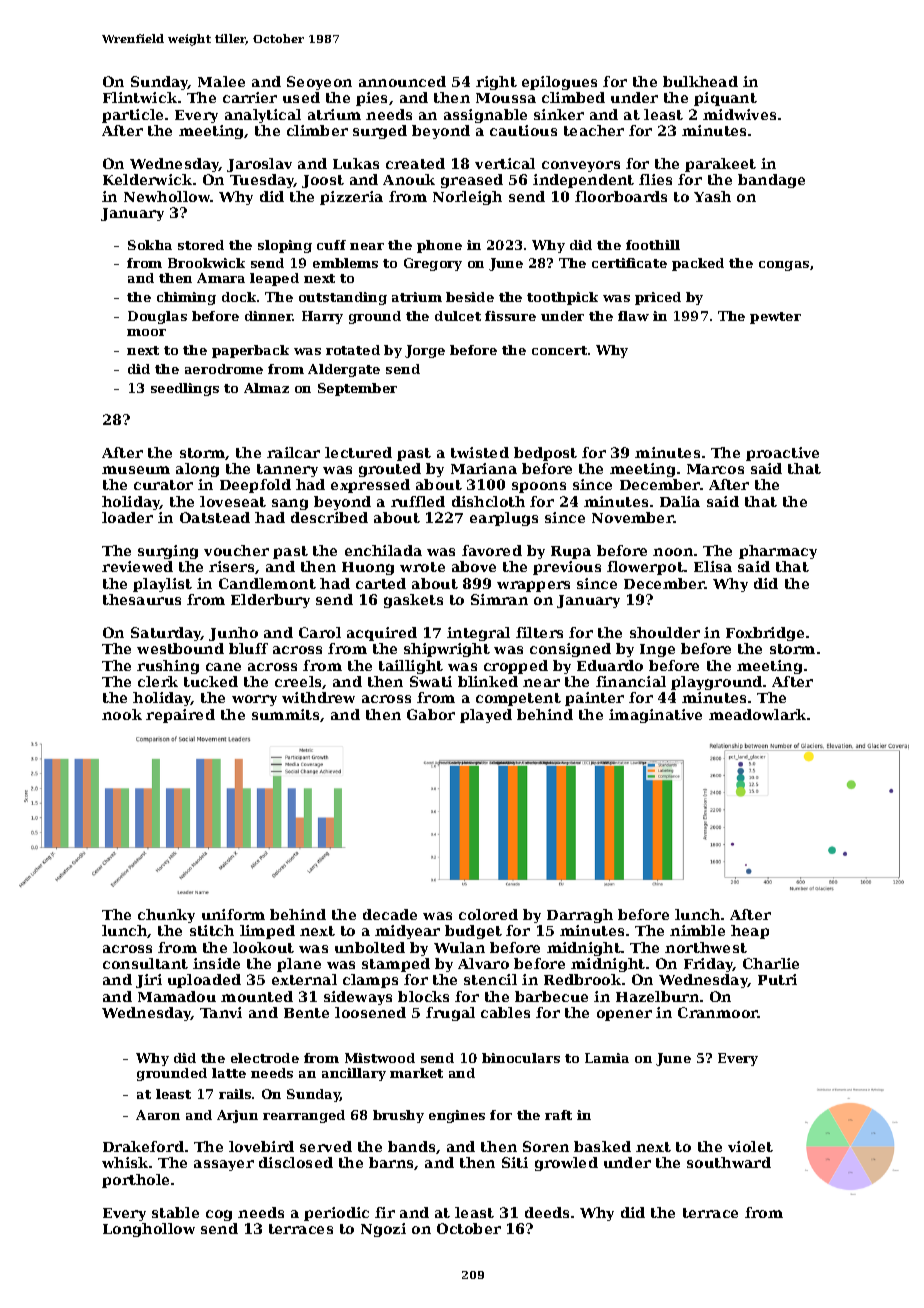 Image resolution: width=924 pixels, height=1308 pixels. I want to click on engines, so click(457, 1116).
